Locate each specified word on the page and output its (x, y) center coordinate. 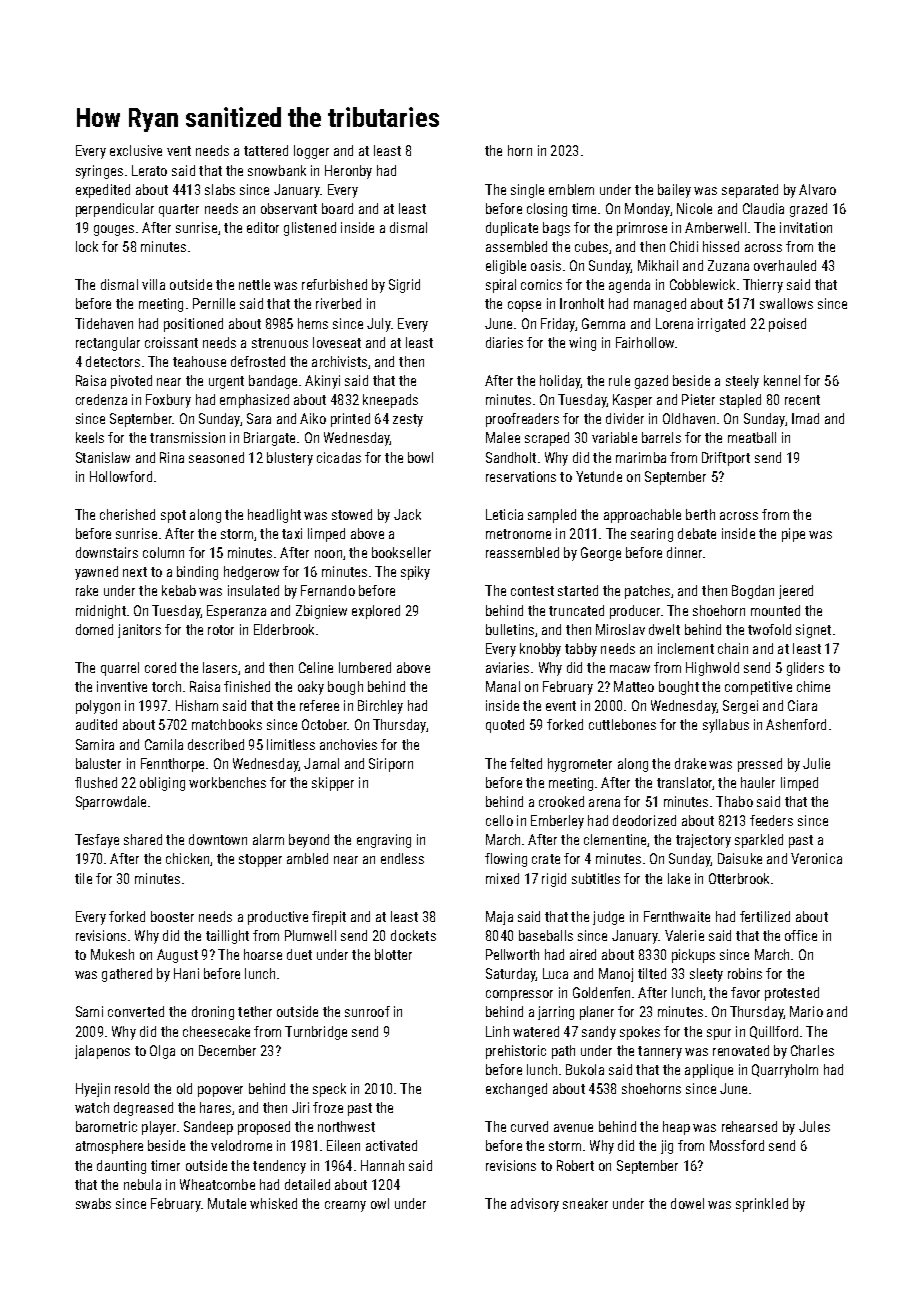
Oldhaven (689, 418)
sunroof (367, 1011)
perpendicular (115, 210)
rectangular (108, 344)
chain (733, 648)
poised (787, 325)
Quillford (774, 1032)
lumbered (365, 667)
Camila (164, 744)
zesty (408, 420)
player (159, 1128)
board (337, 208)
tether (255, 1011)
